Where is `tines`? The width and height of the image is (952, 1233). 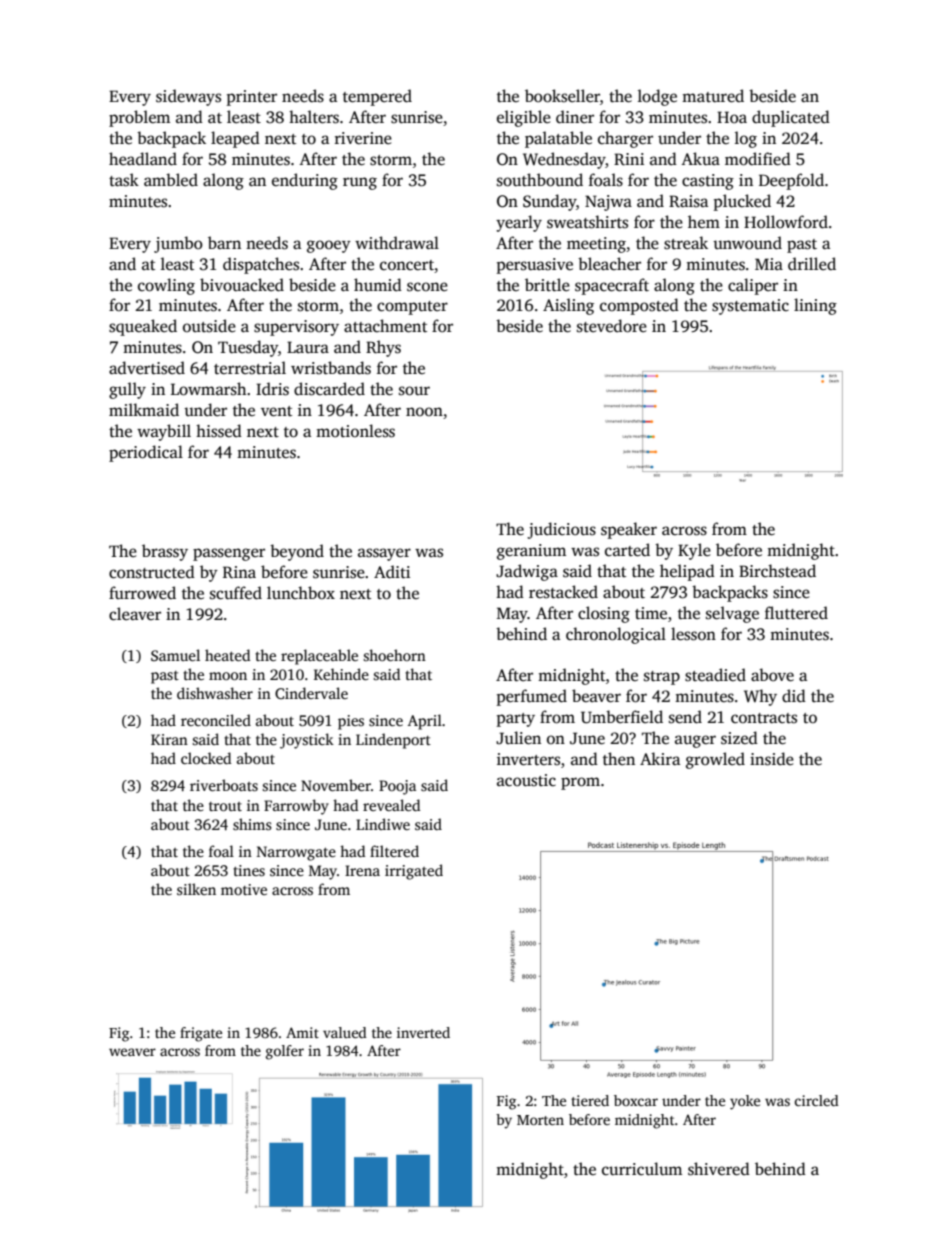 tines is located at coordinates (249, 870).
